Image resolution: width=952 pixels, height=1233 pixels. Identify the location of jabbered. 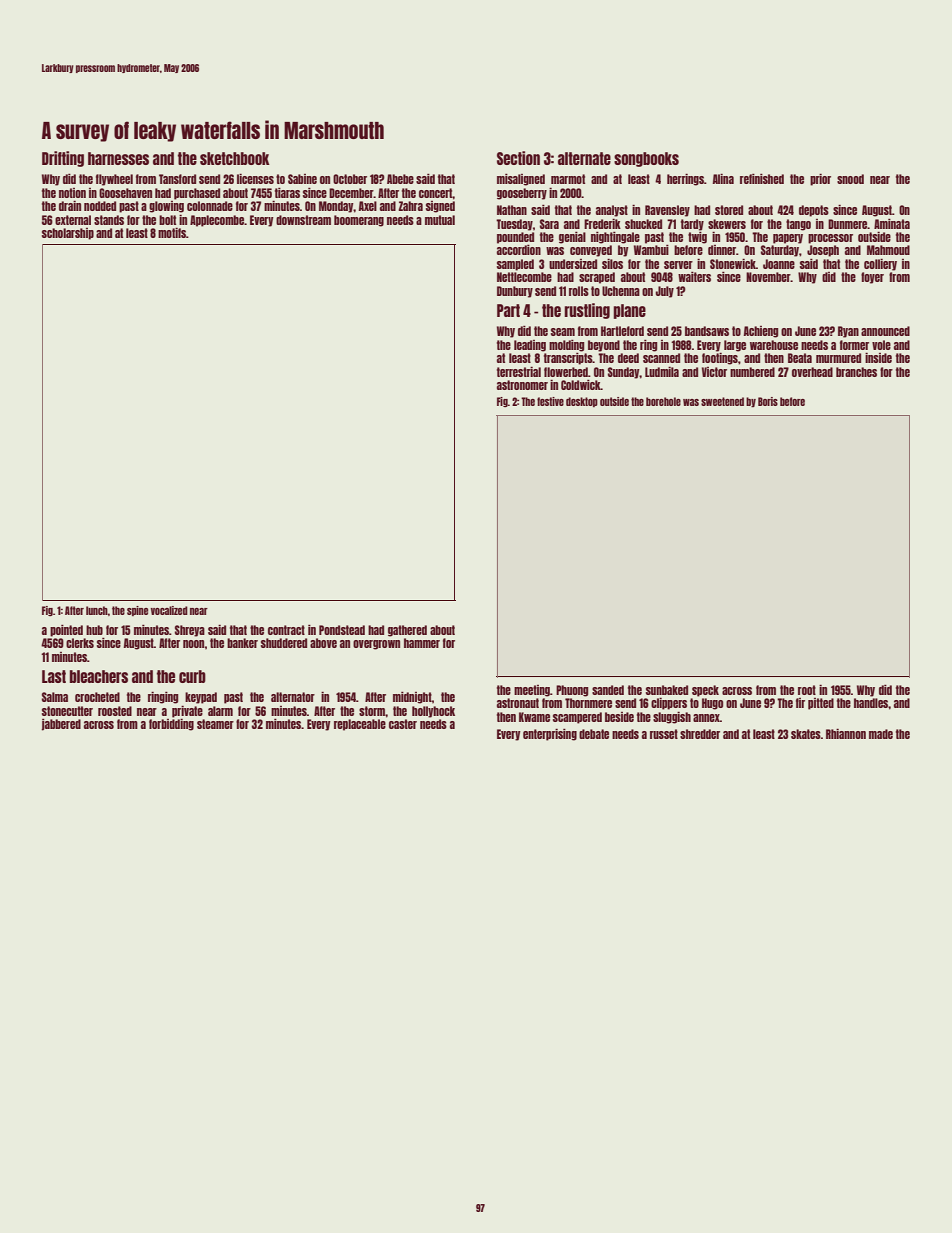
(61, 725).
